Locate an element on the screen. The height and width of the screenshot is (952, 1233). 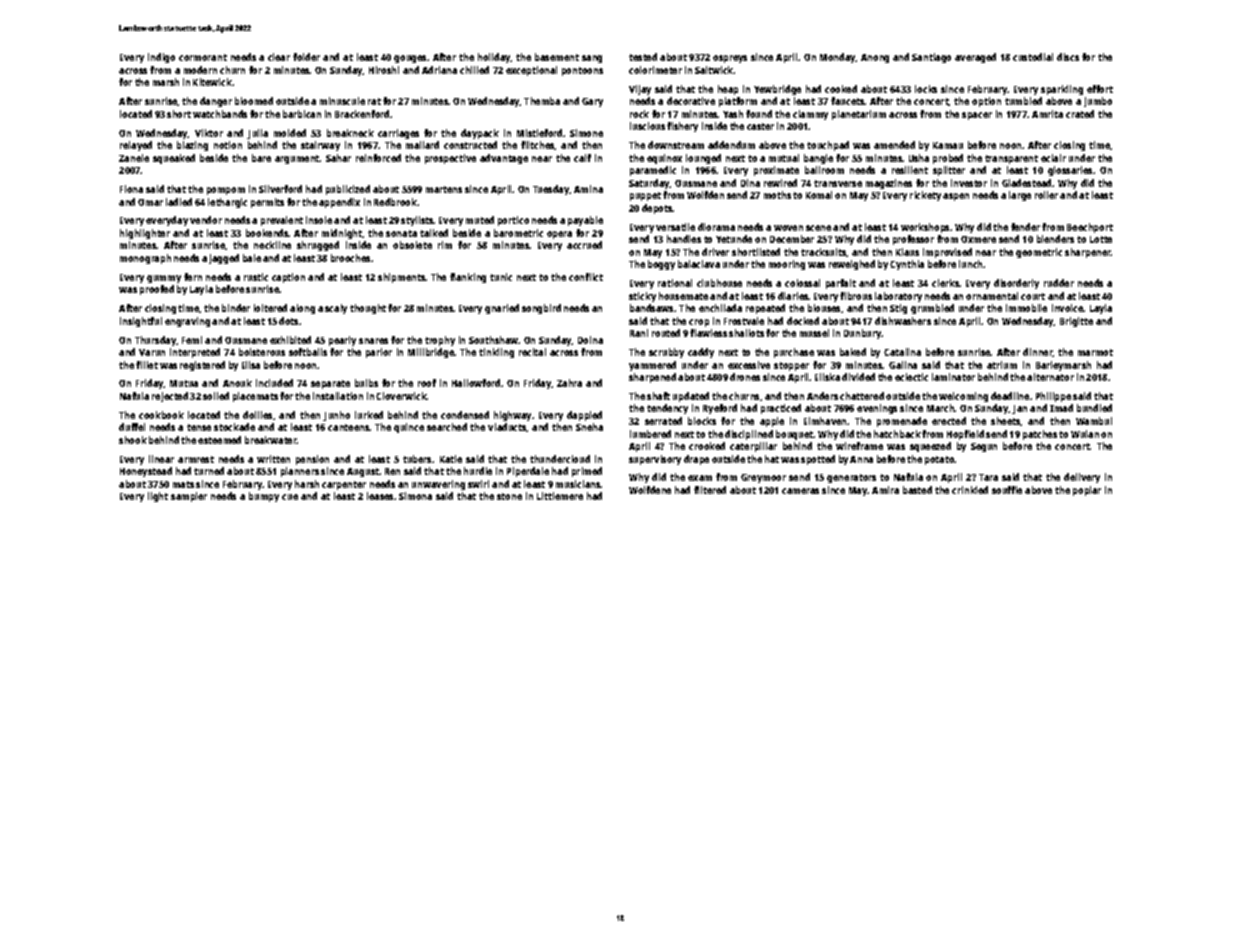
boggy is located at coordinates (661, 265).
